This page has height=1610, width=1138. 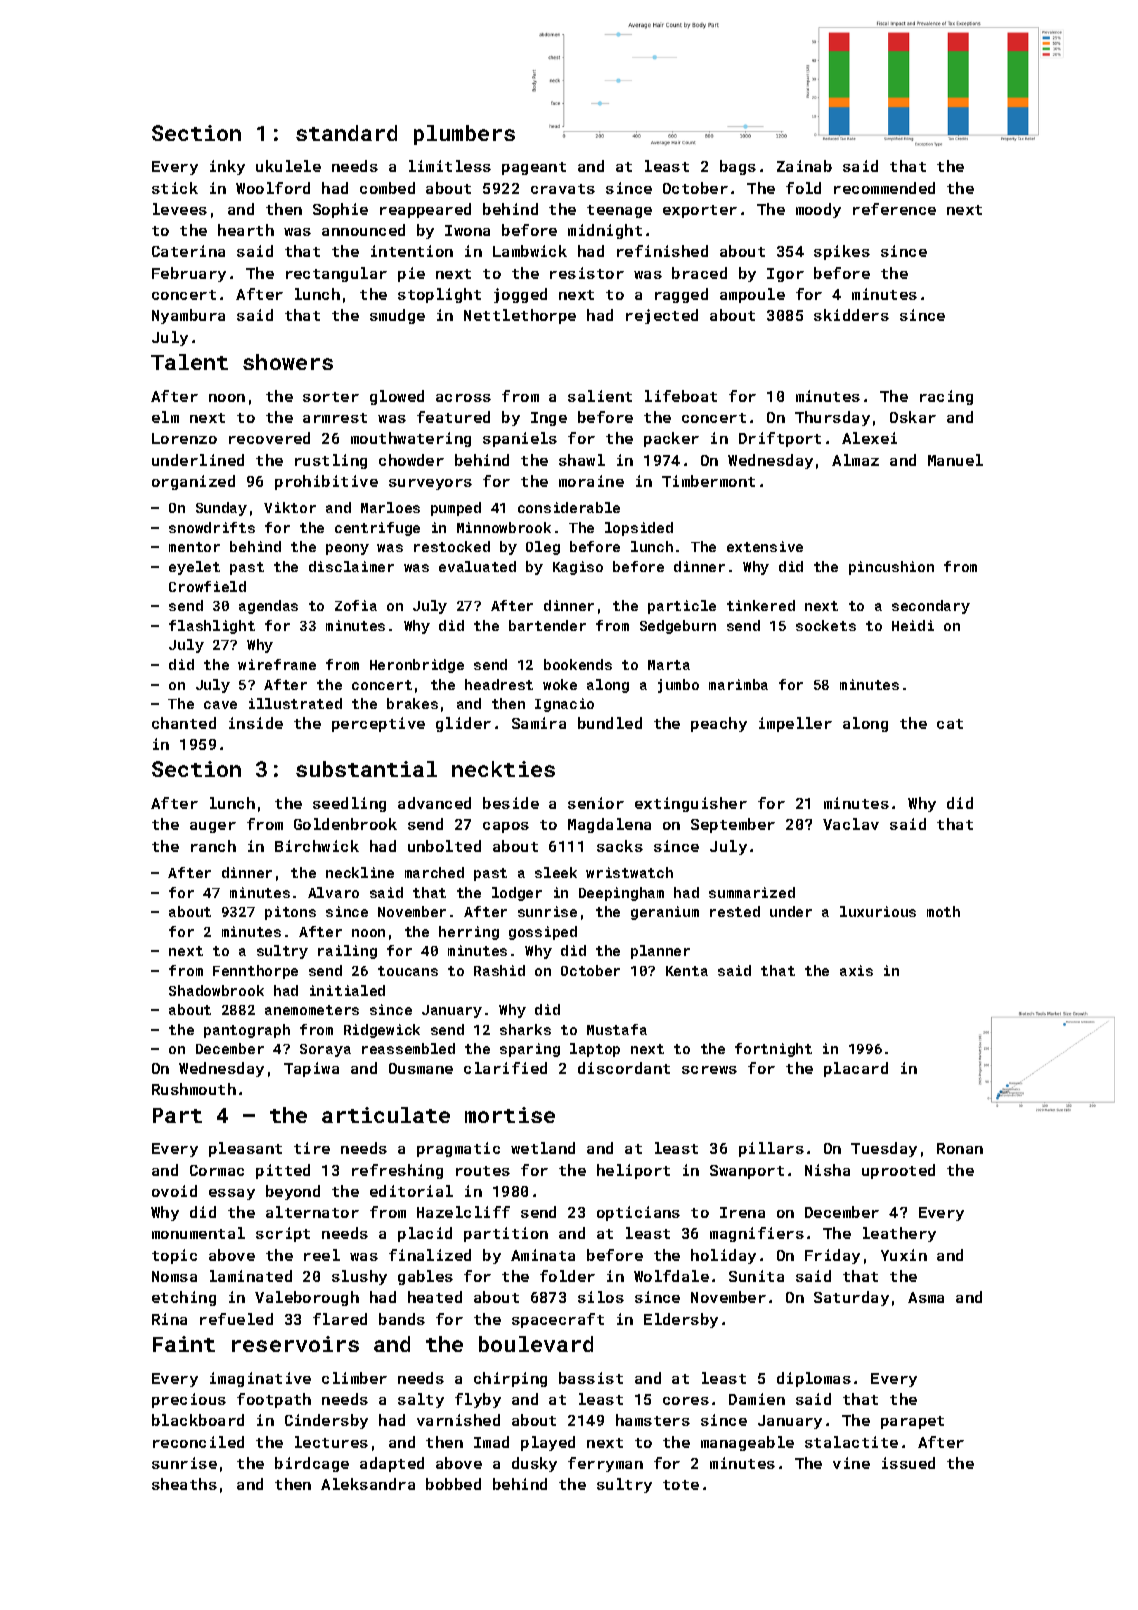 What do you see at coordinates (804, 166) in the page?
I see `Zainab` at bounding box center [804, 166].
